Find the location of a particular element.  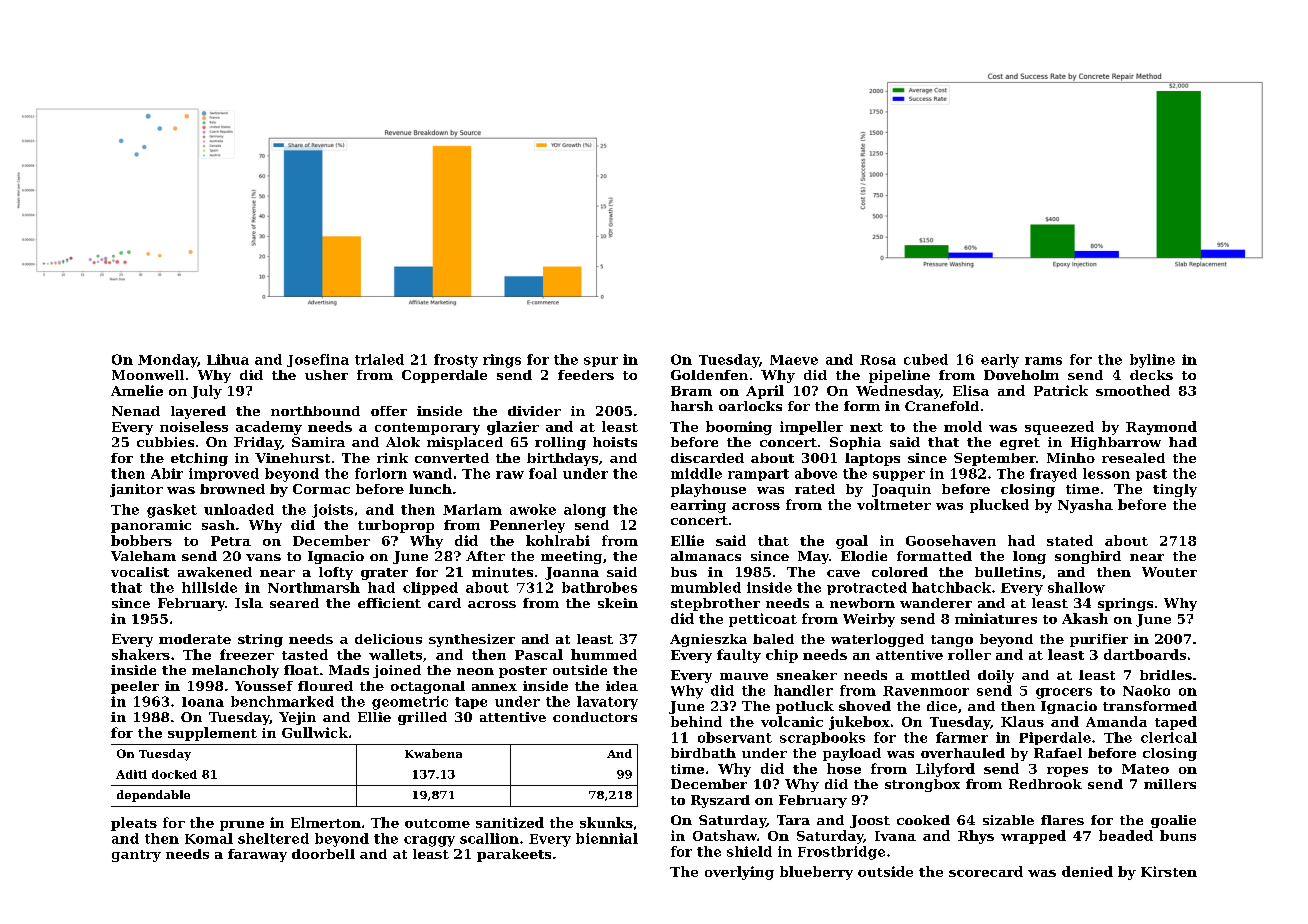

laptops is located at coordinates (872, 459).
